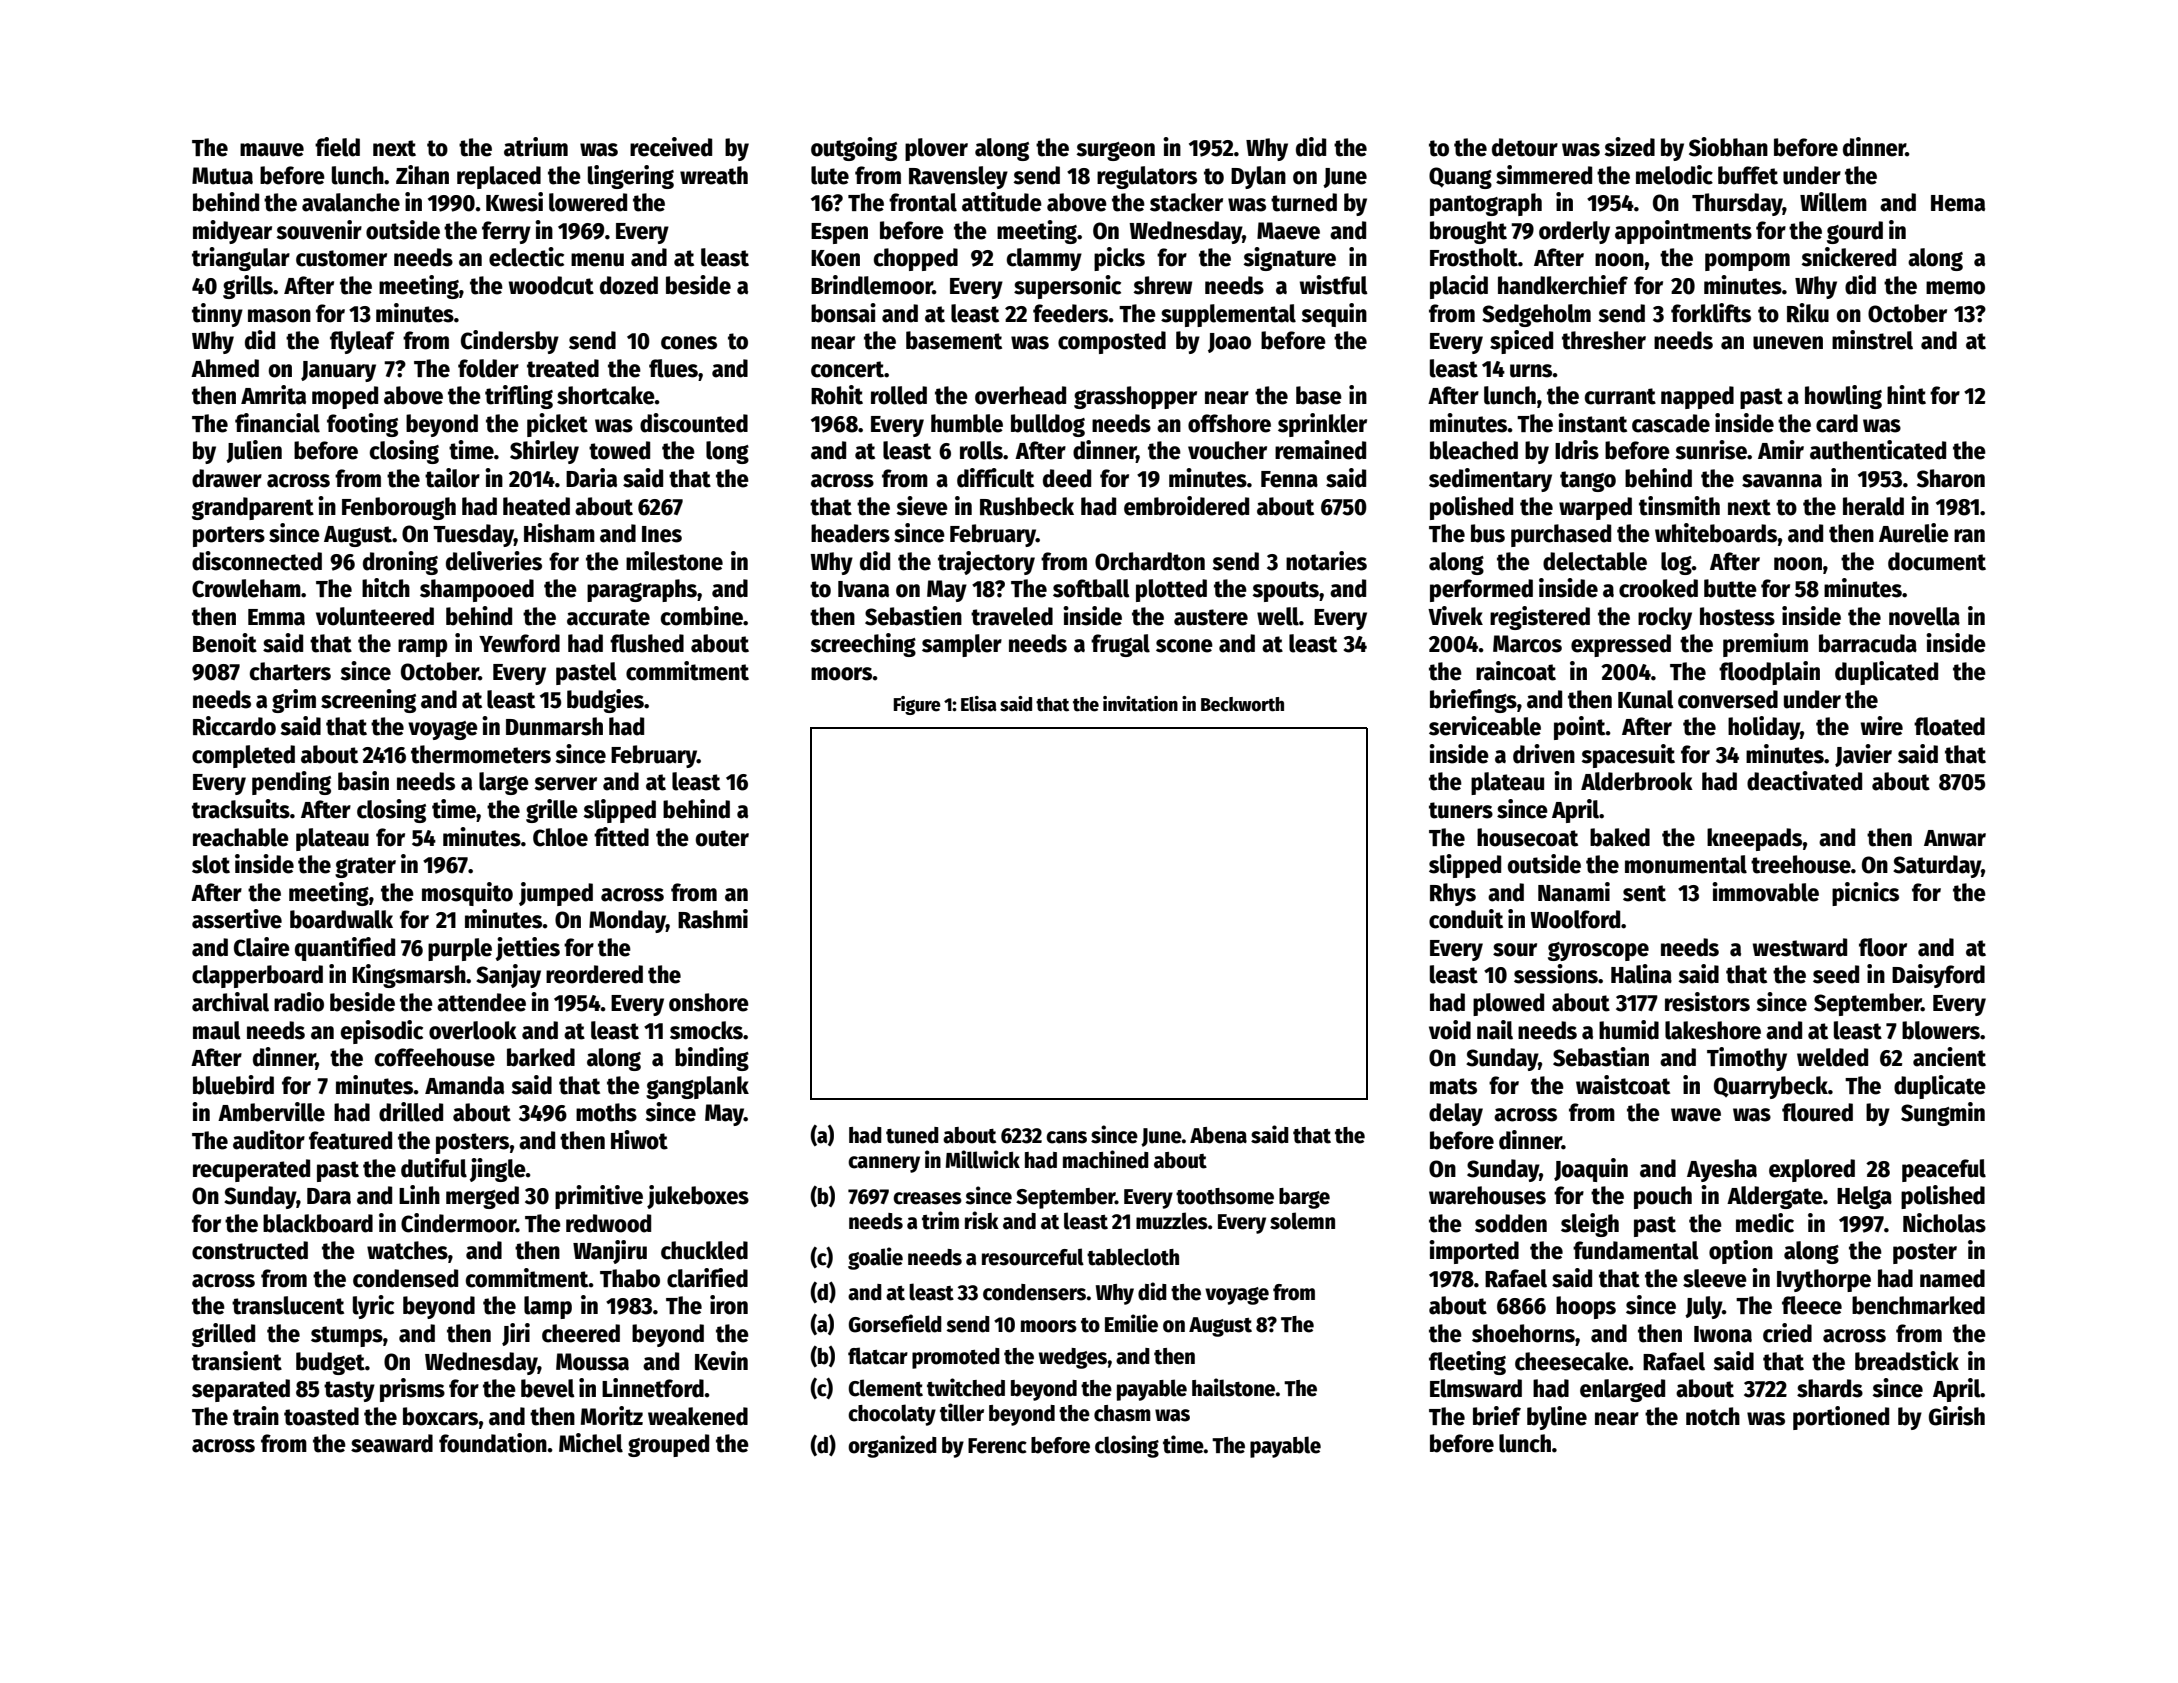 This screenshot has height=1683, width=2178. Describe the element at coordinates (721, 1361) in the screenshot. I see `Kevin` at that location.
